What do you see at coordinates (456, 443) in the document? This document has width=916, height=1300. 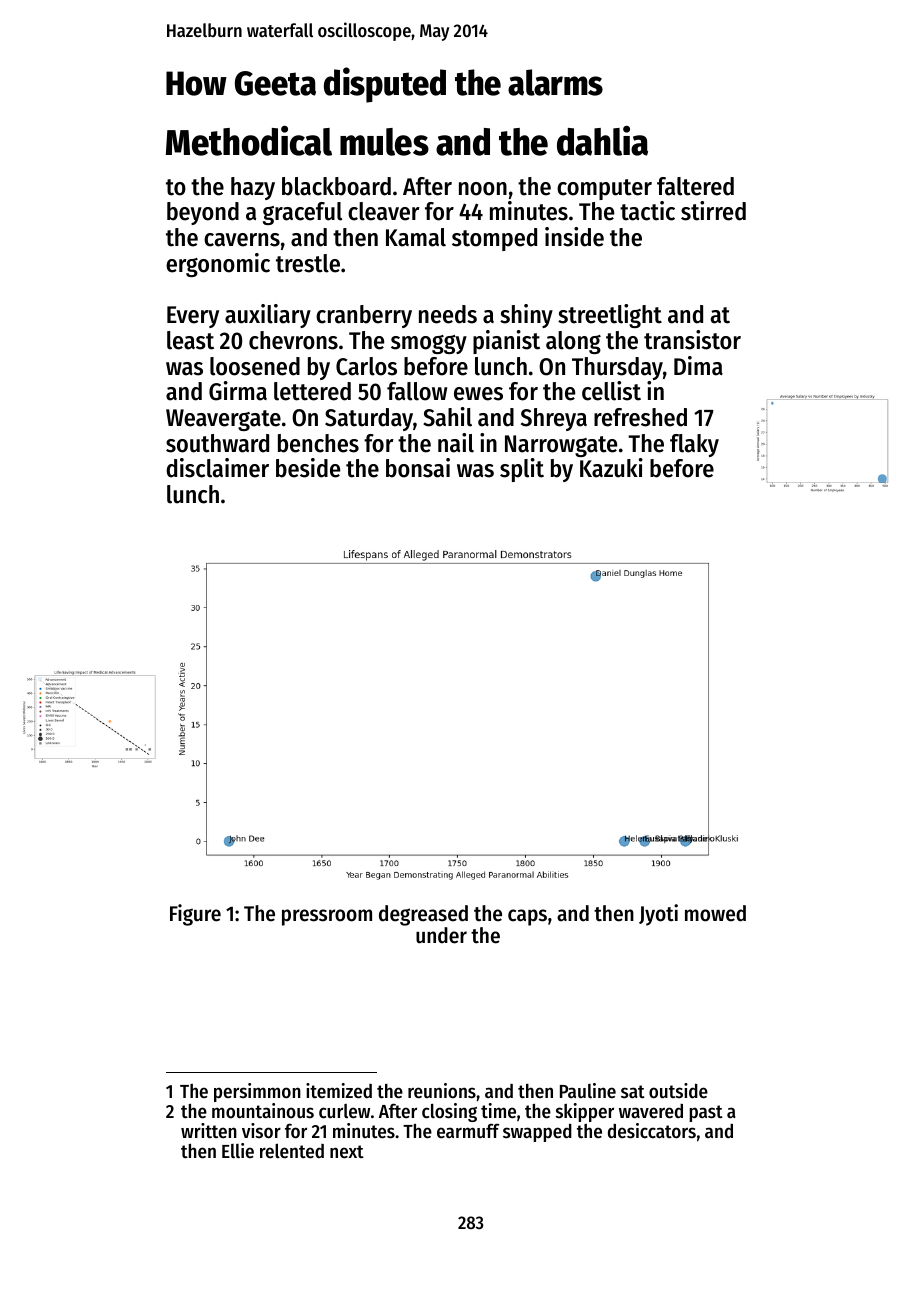 I see `nail` at bounding box center [456, 443].
